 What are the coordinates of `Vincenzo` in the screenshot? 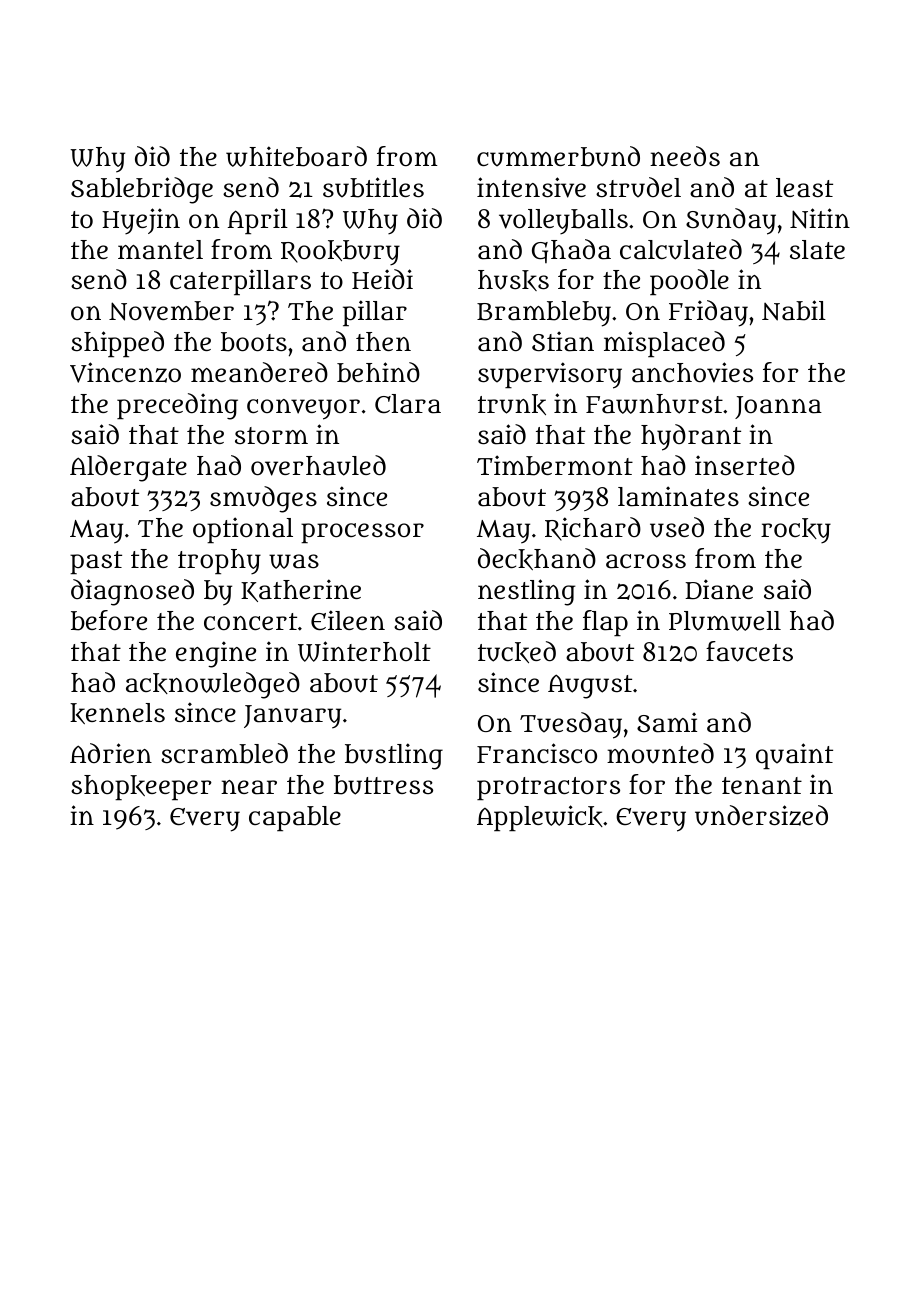 It's located at (125, 372).
